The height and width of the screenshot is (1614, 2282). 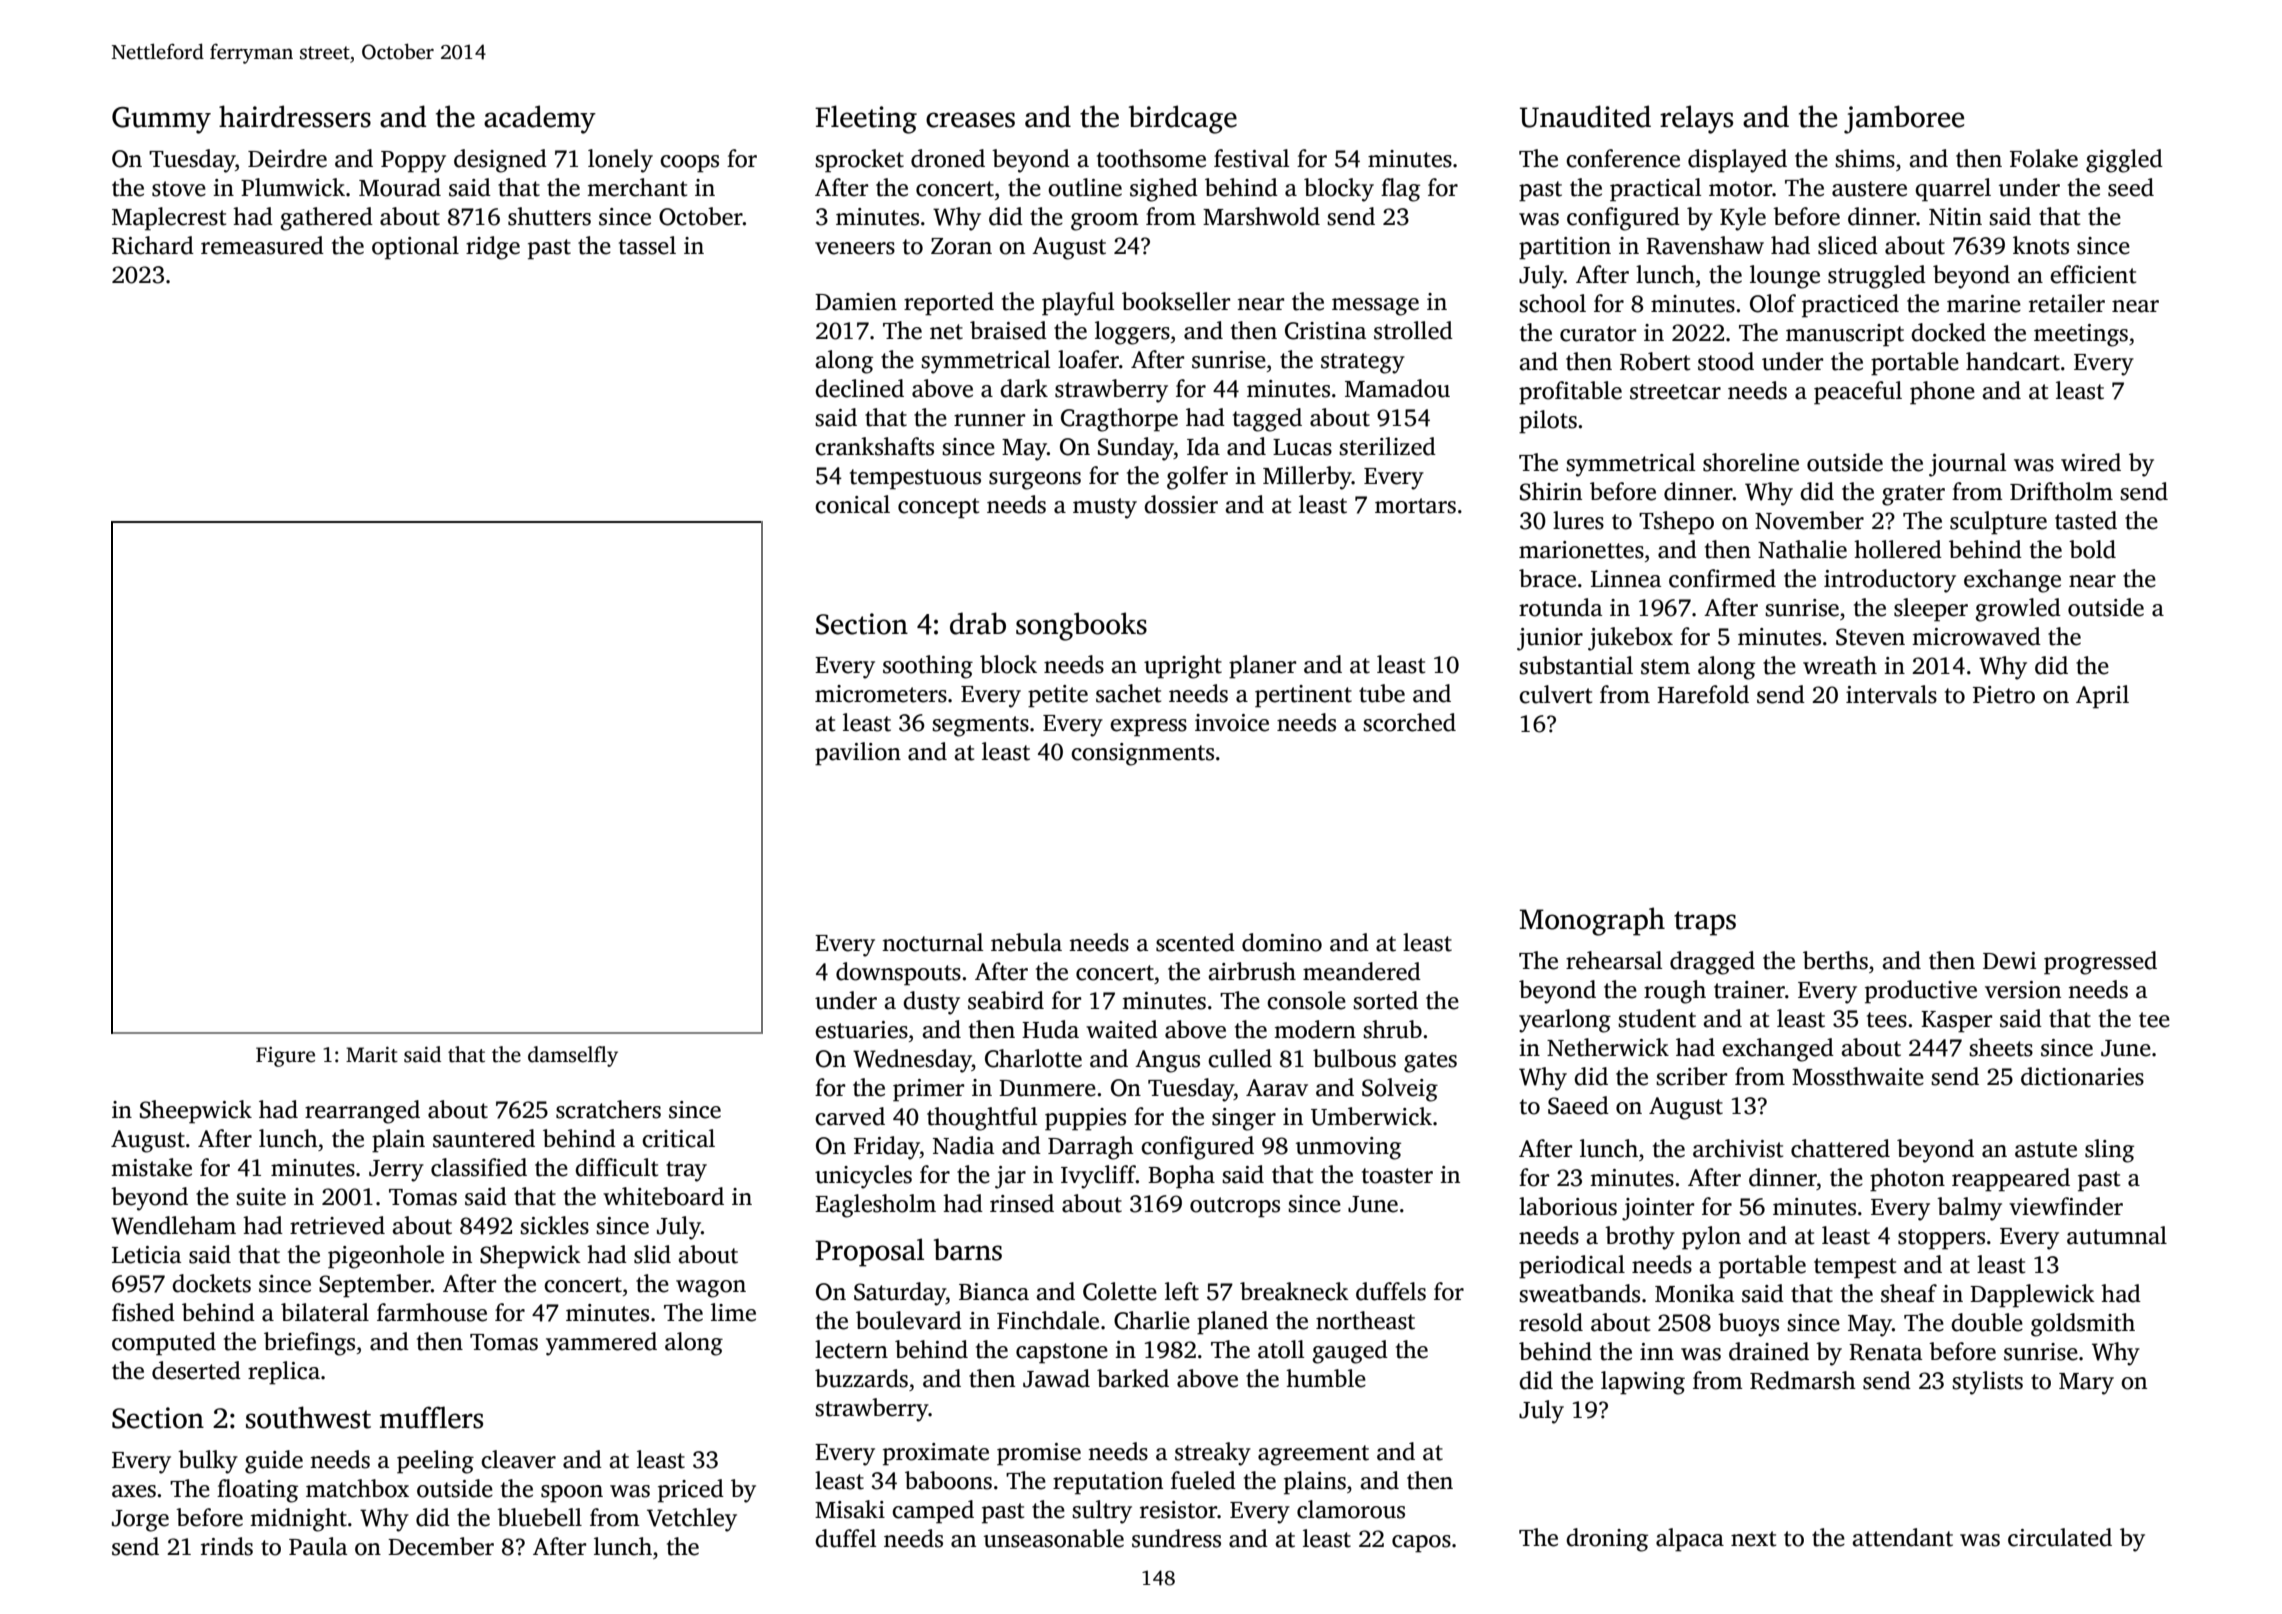 I want to click on lime, so click(x=733, y=1312).
